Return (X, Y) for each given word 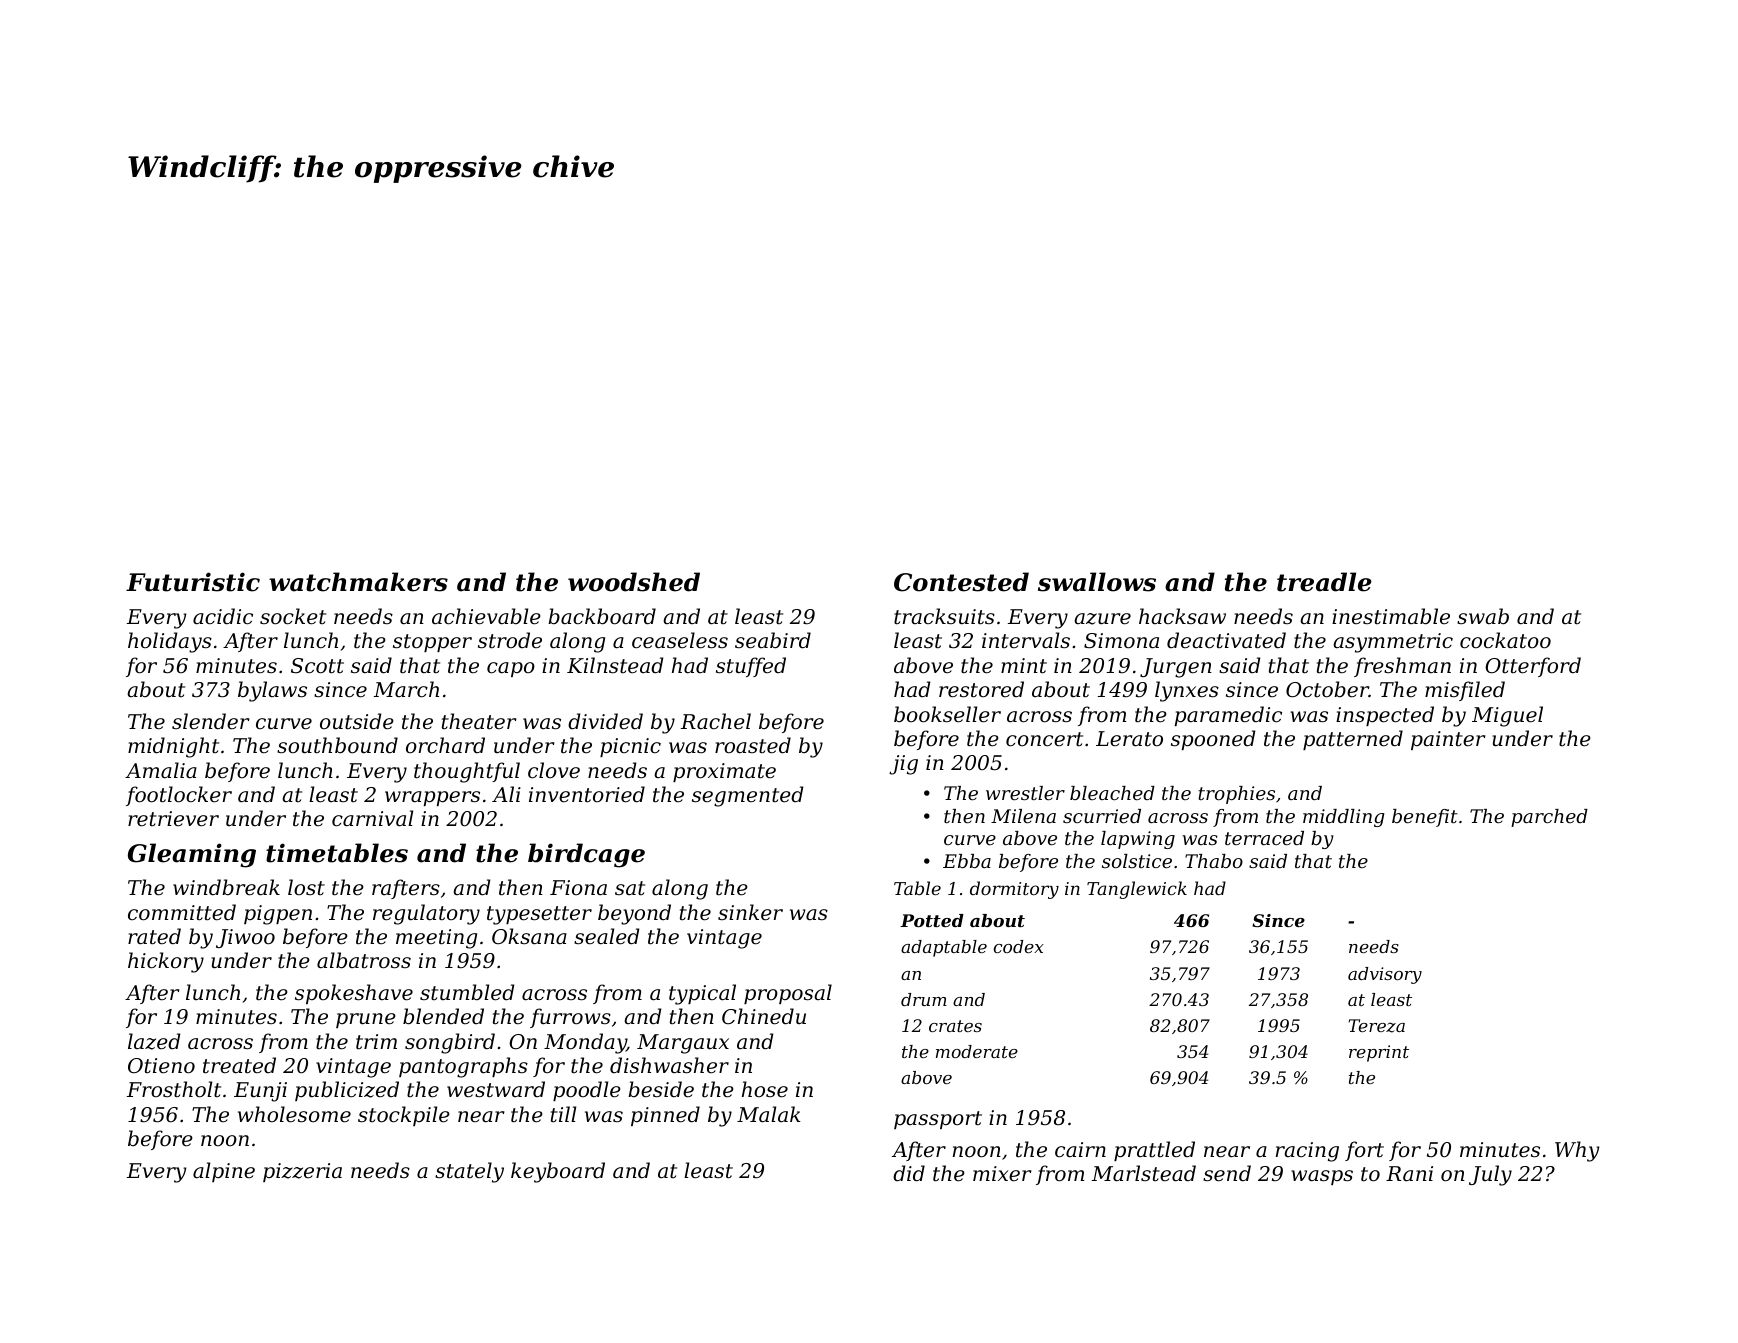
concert (1044, 739)
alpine (224, 1172)
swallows (1097, 582)
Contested (961, 582)
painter (1448, 740)
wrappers (432, 798)
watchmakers (358, 582)
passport (938, 1120)
